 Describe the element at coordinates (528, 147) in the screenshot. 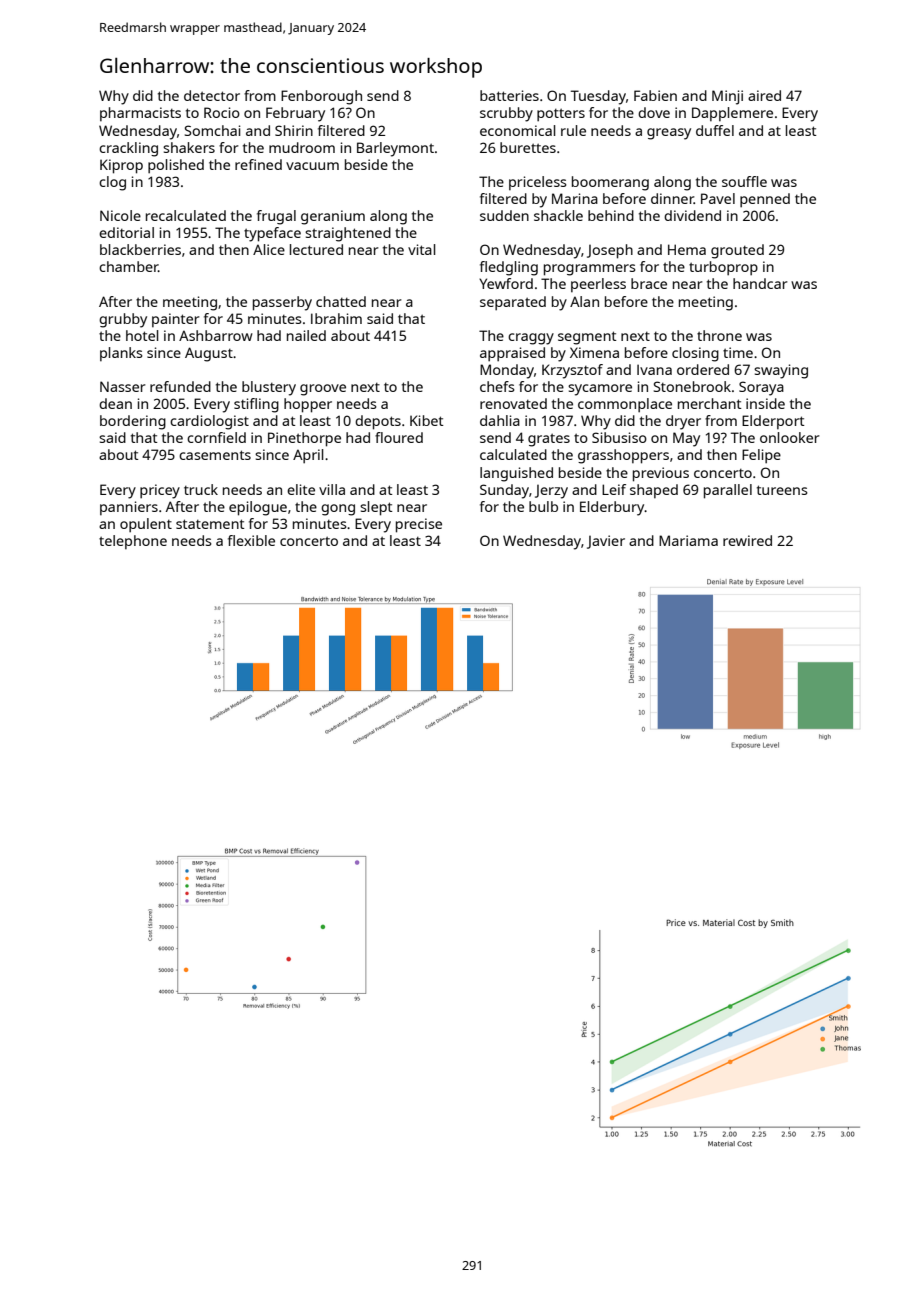

I see `burettes` at that location.
